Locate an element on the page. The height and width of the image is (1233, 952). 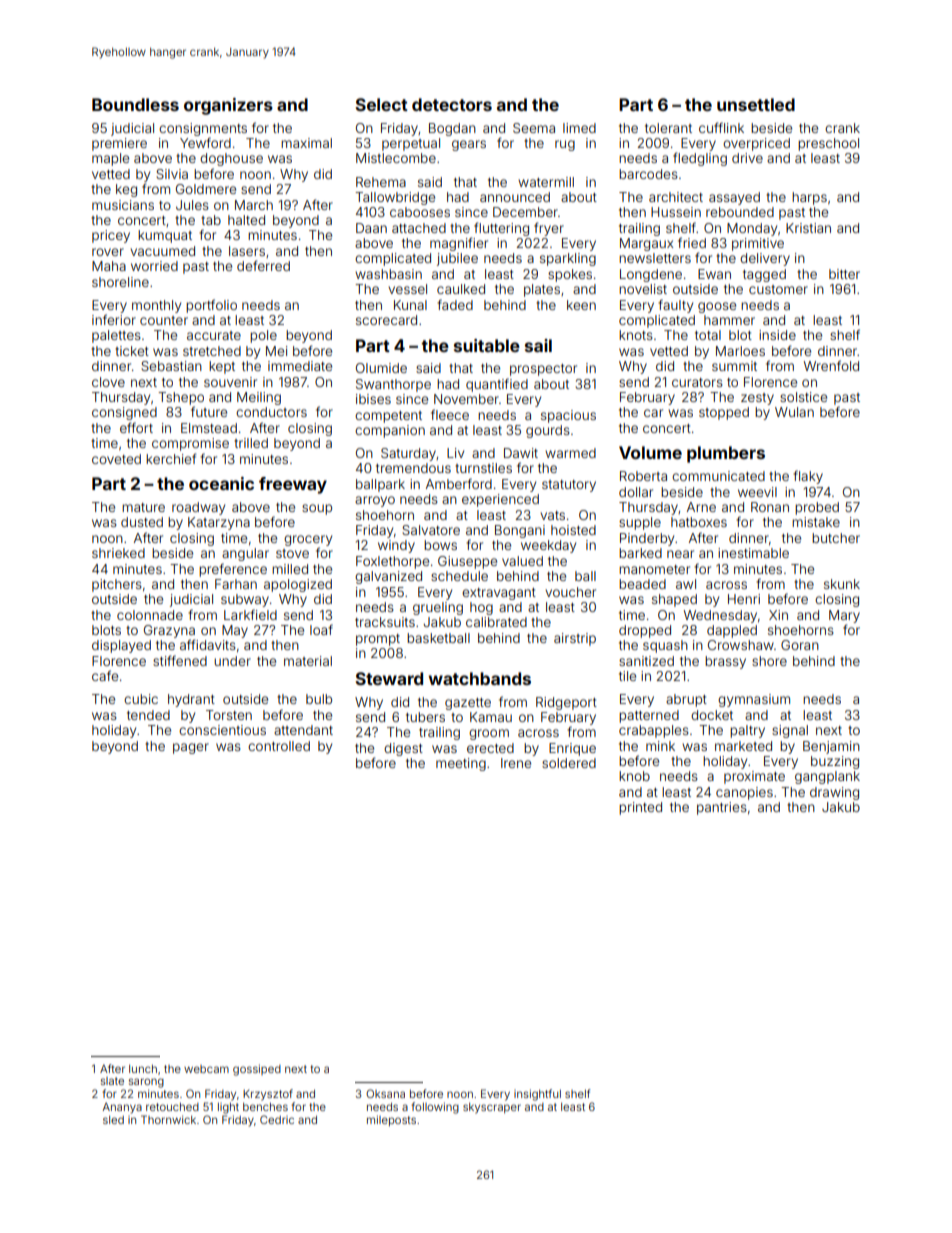
skyscraper is located at coordinates (492, 1108).
